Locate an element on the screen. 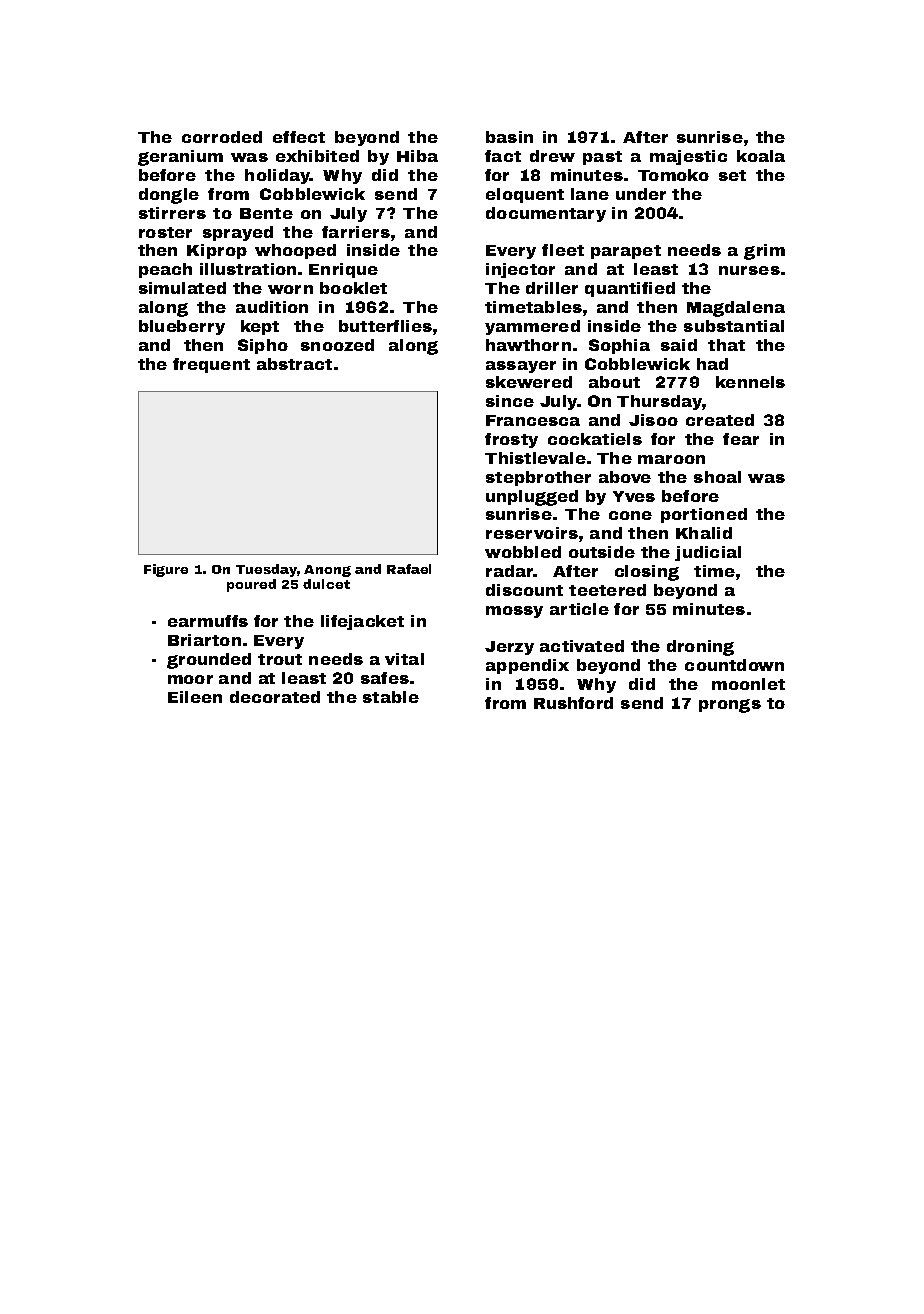 The height and width of the screenshot is (1314, 924). fear is located at coordinates (741, 439).
